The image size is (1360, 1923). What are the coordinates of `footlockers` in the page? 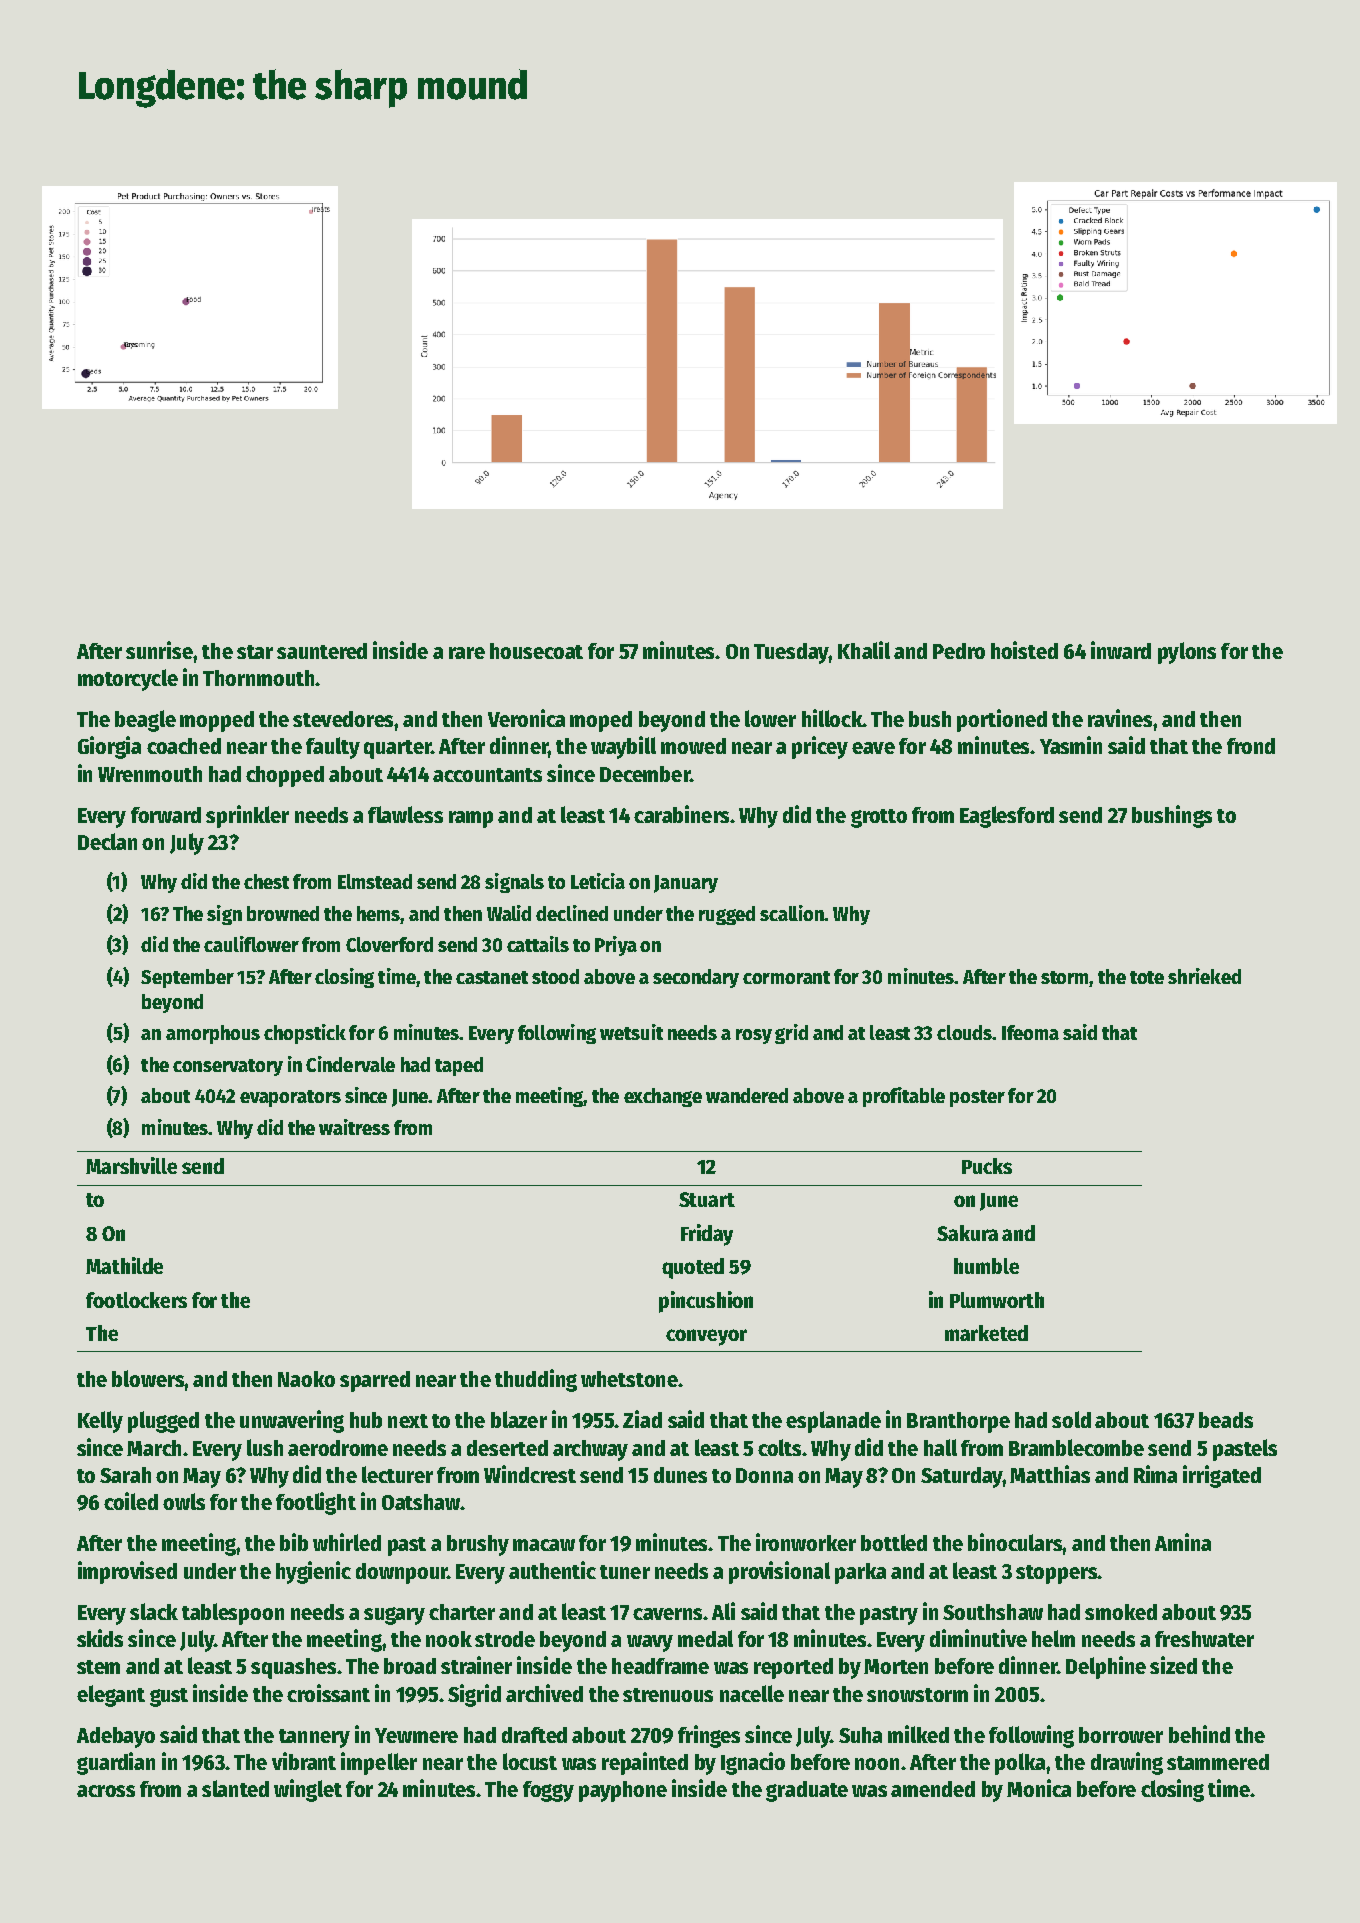 It's located at (136, 1300).
